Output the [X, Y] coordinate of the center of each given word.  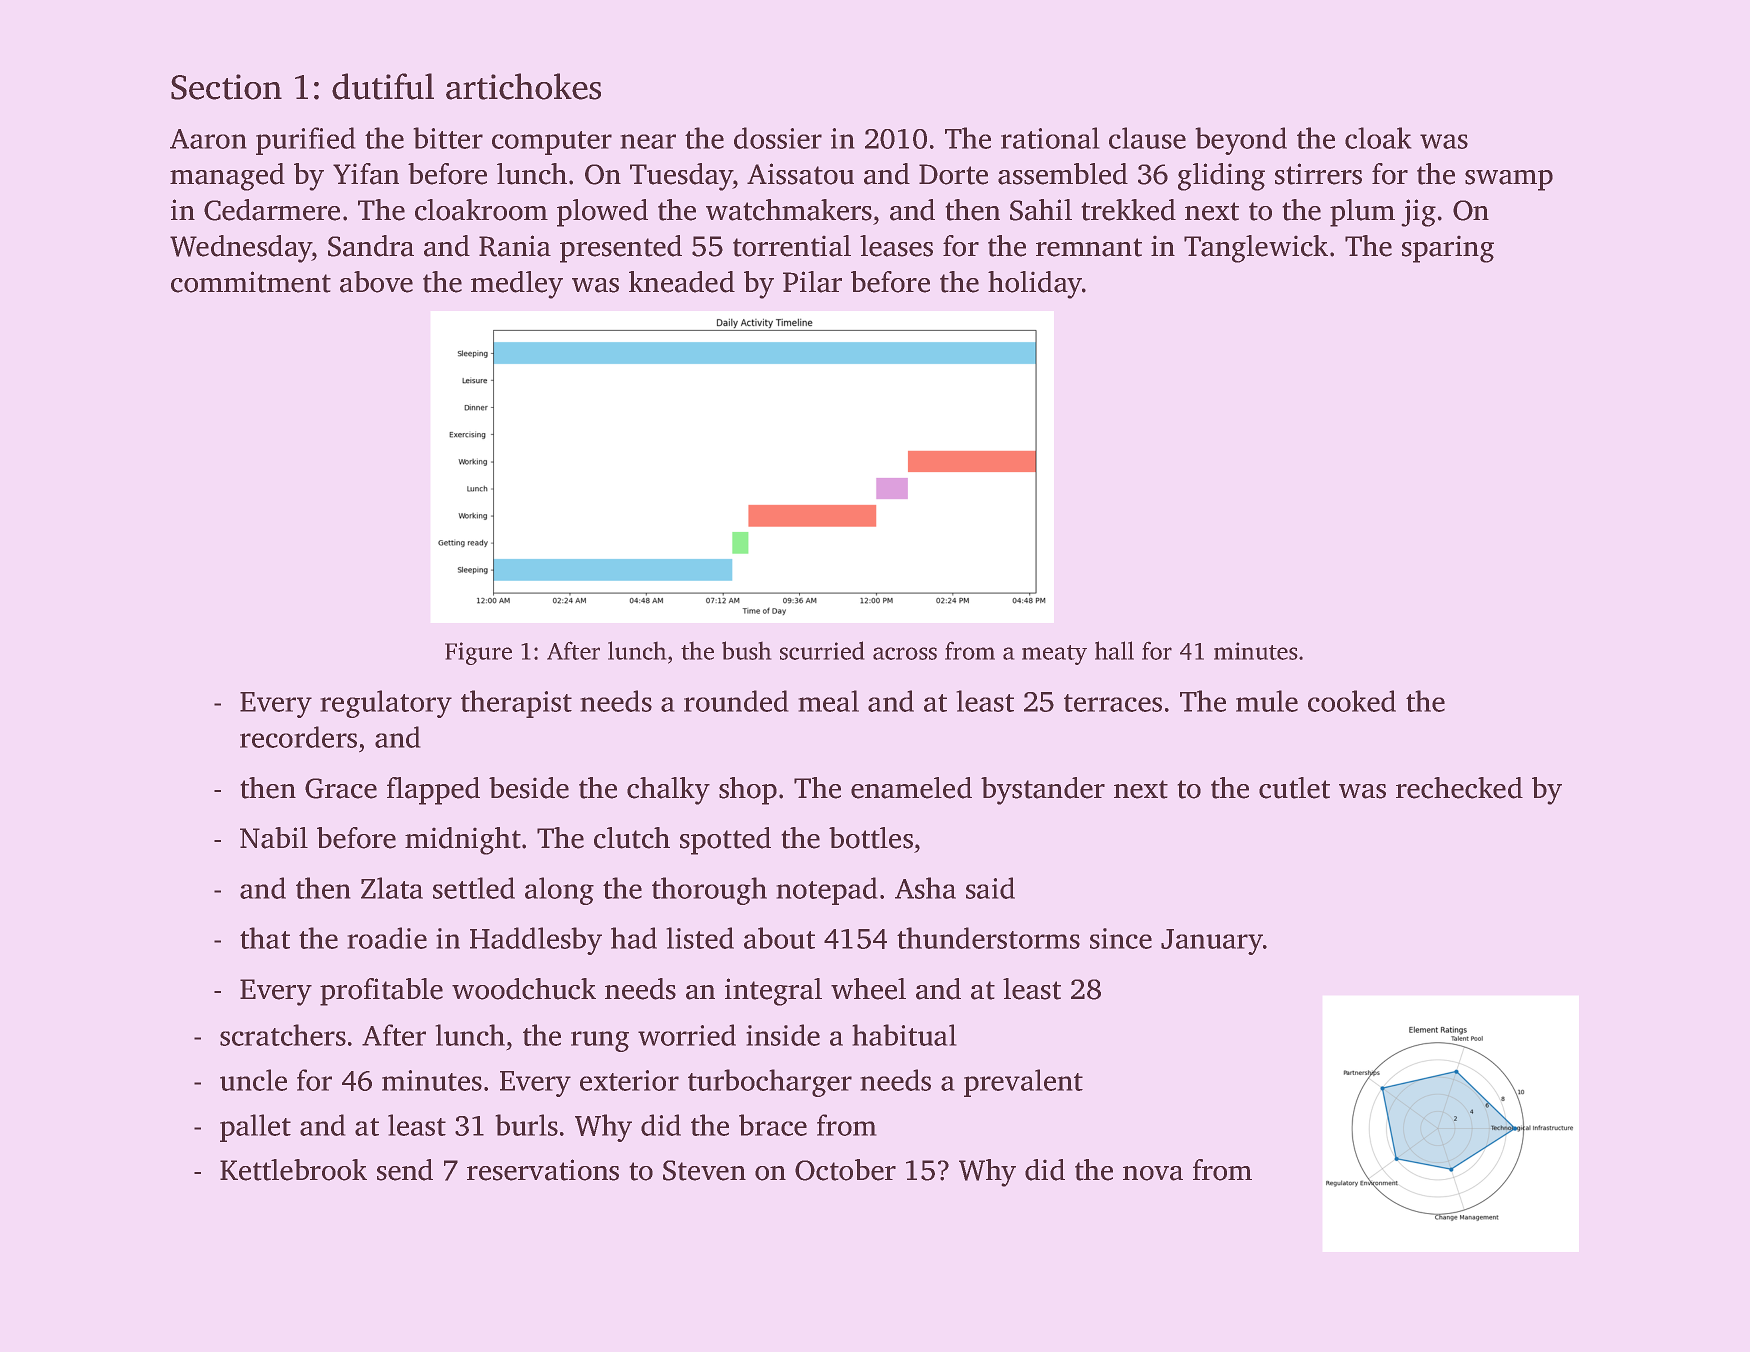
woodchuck [524, 989]
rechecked [1459, 788]
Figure [478, 653]
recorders [298, 737]
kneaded [682, 282]
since [1121, 938]
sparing [1448, 249]
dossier [778, 138]
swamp [1509, 180]
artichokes [523, 86]
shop [748, 791]
